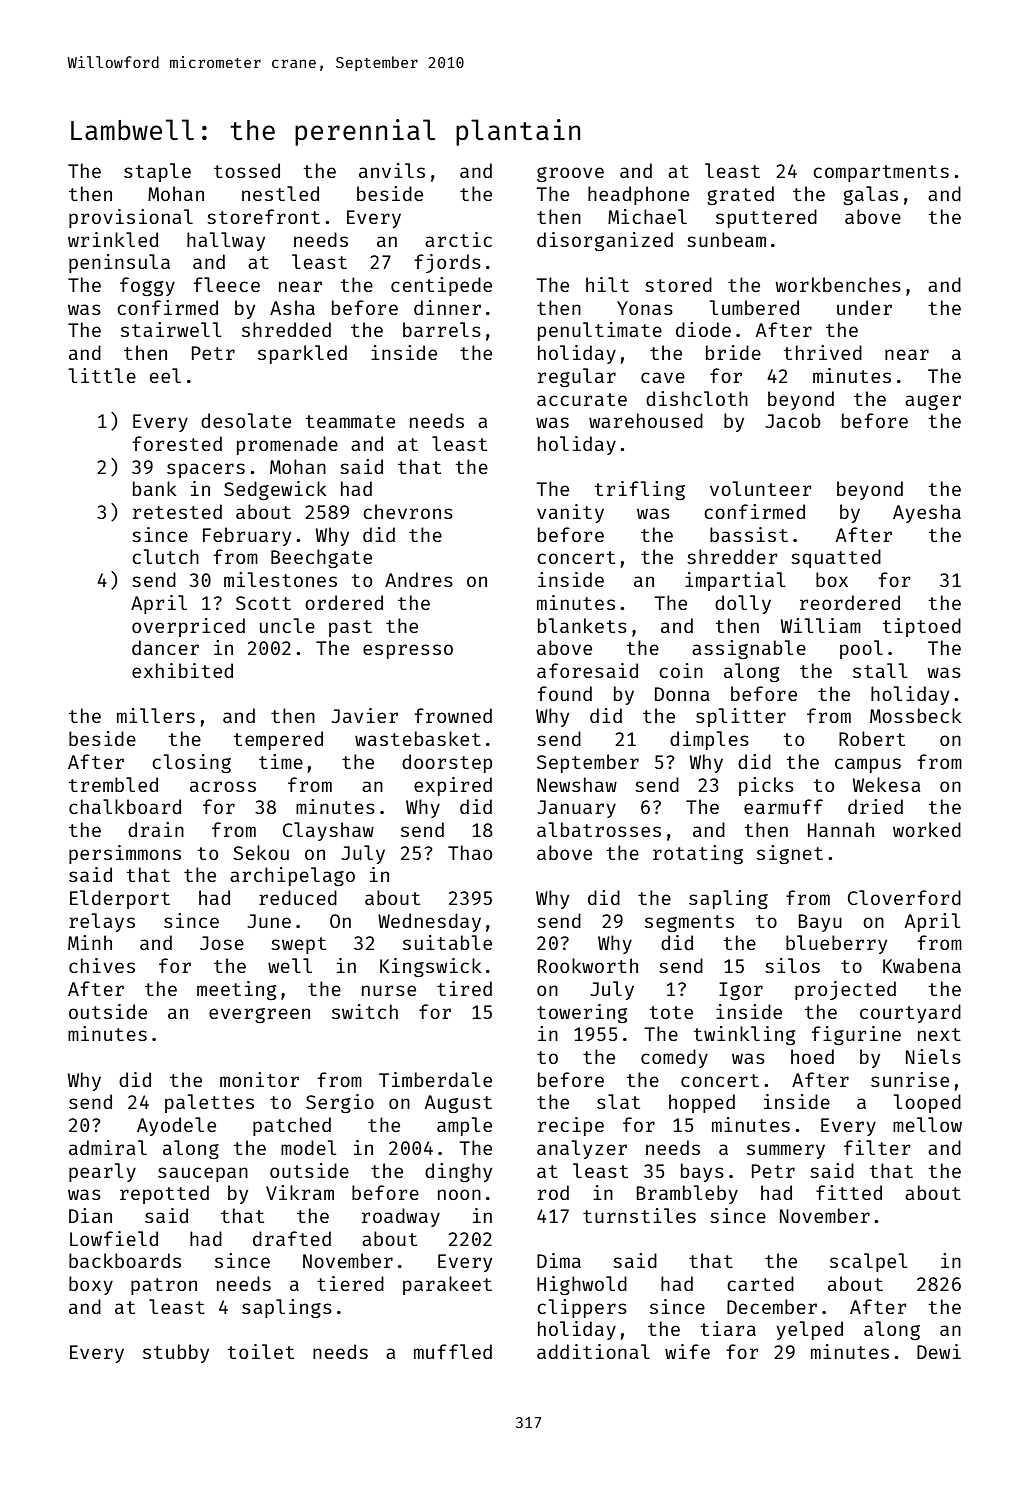 The image size is (1030, 1492). Describe the element at coordinates (458, 239) in the screenshot. I see `arctic` at that location.
